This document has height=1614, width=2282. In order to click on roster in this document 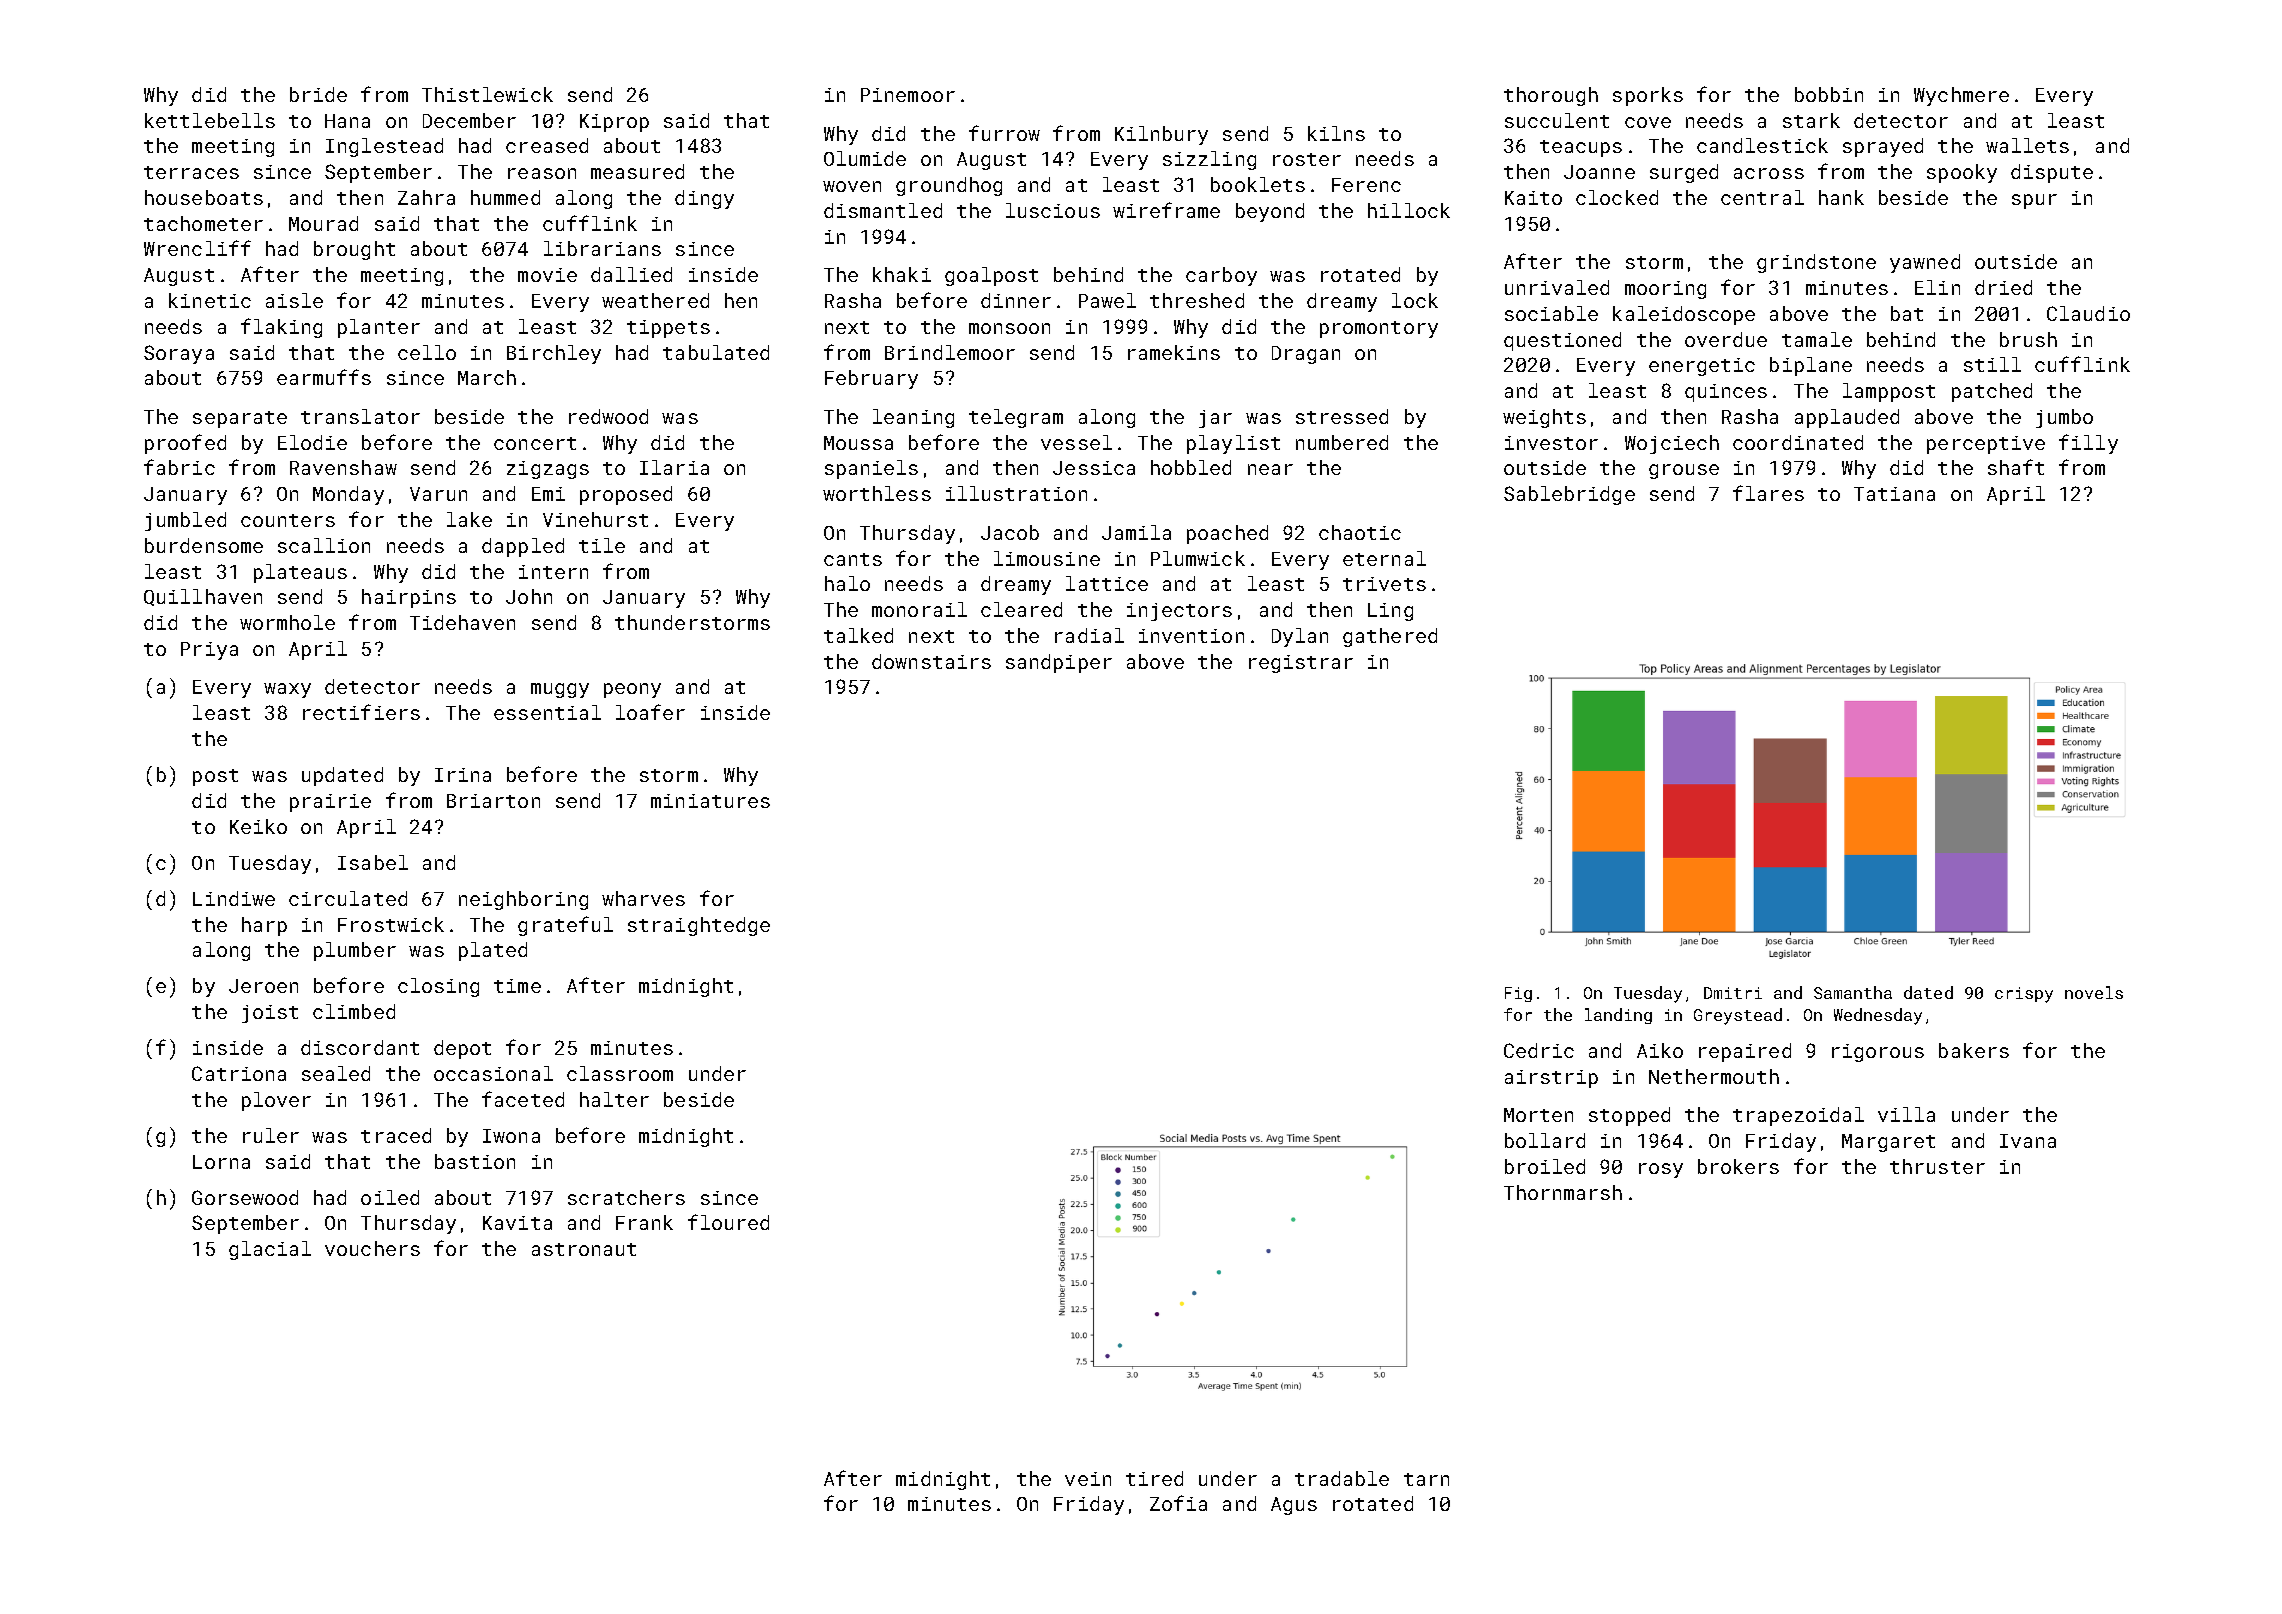, I will do `click(1307, 159)`.
